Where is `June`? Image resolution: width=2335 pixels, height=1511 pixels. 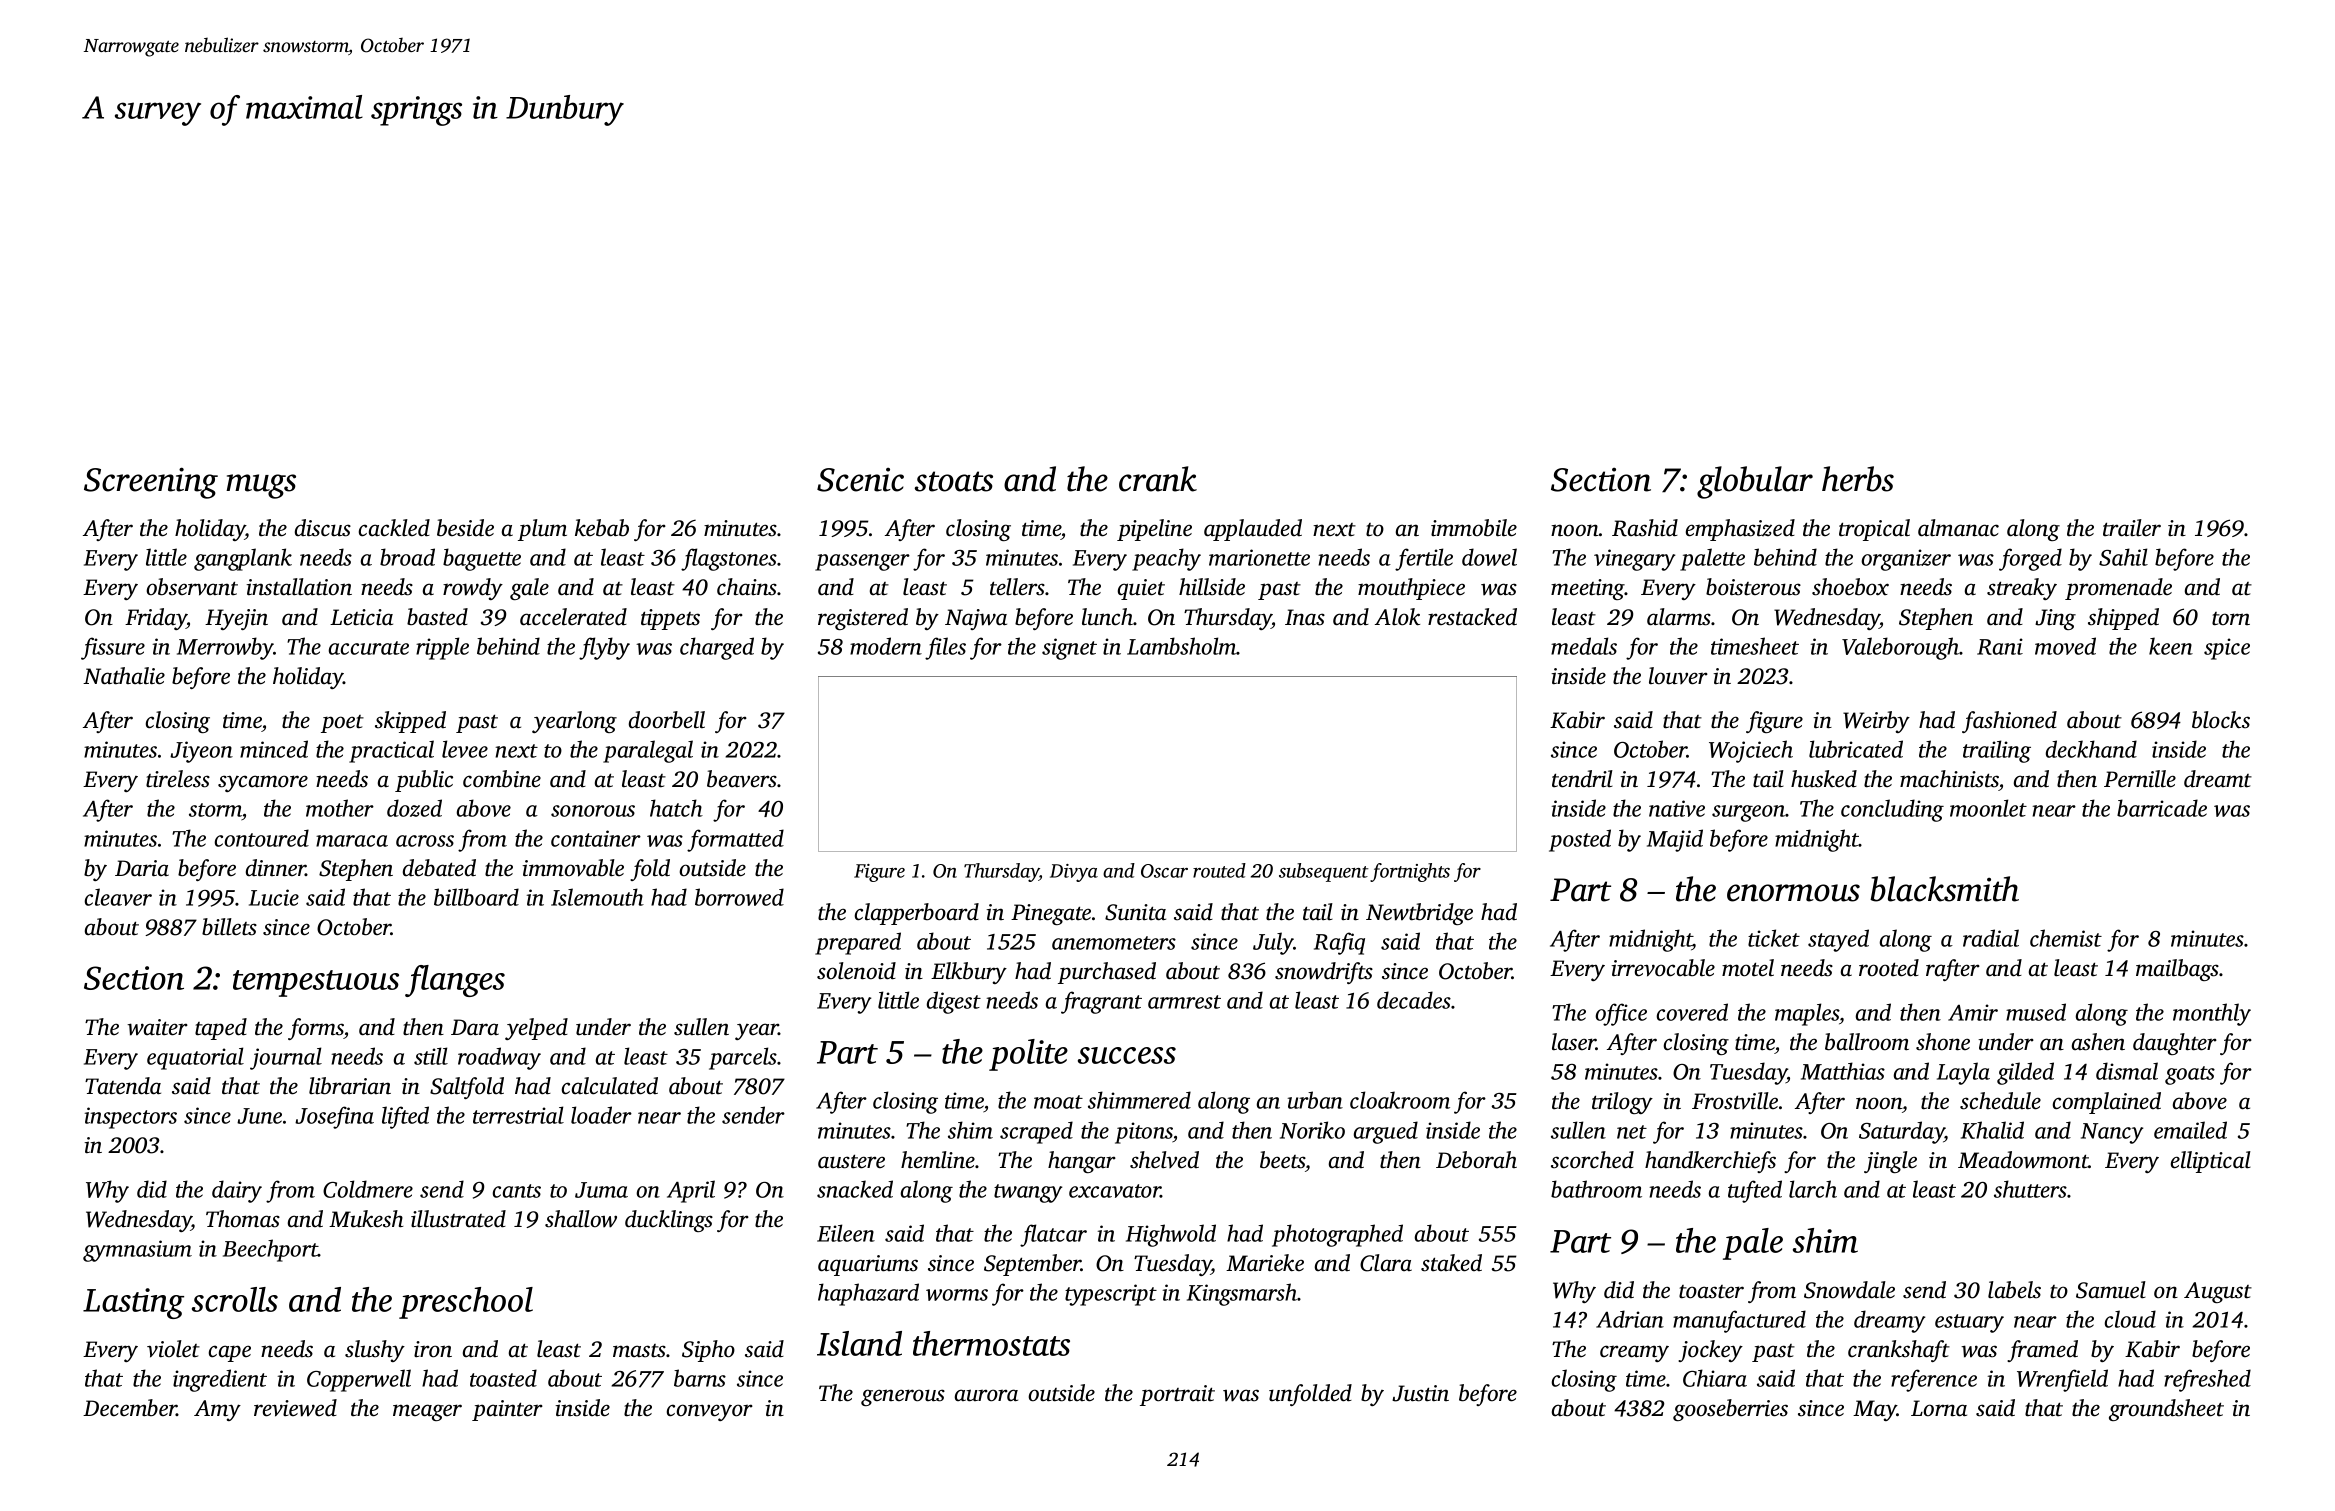
June is located at coordinates (259, 1116).
